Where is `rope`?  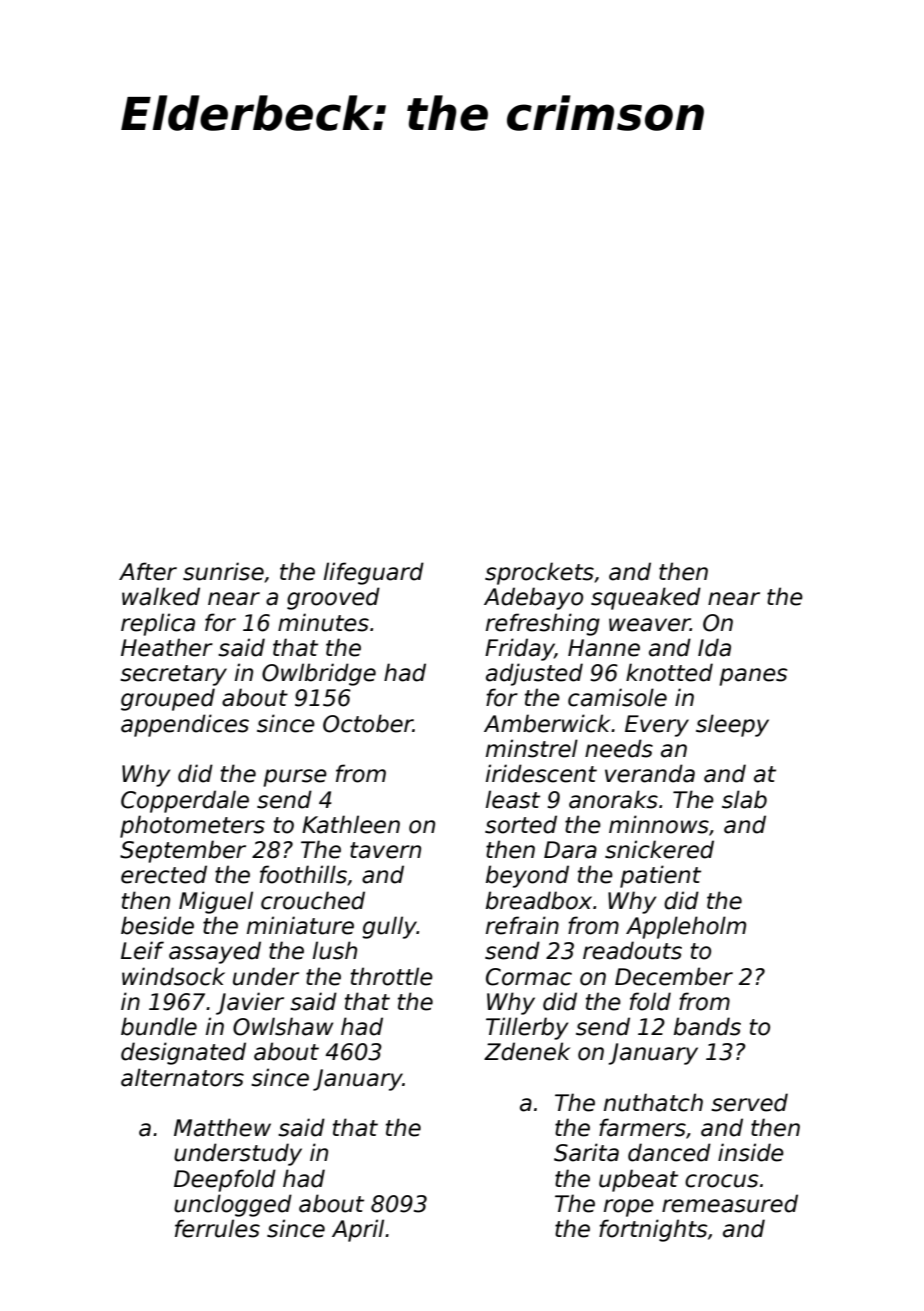 rope is located at coordinates (629, 1208).
